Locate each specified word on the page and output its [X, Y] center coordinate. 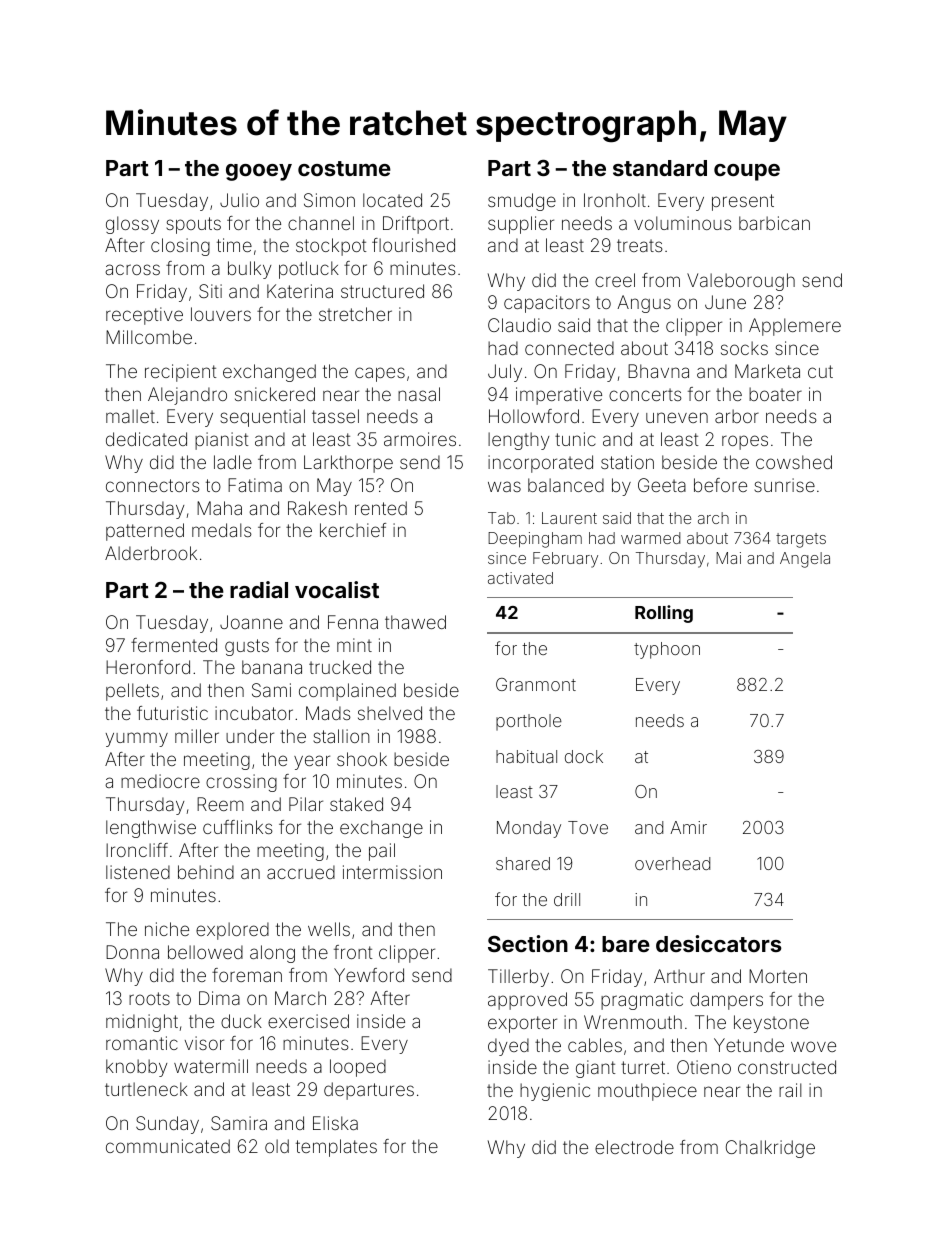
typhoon [667, 650]
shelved [390, 713]
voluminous [683, 223]
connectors [153, 485]
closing [180, 247]
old [277, 1146]
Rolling [664, 614]
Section [528, 943]
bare [626, 944]
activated [520, 578]
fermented [174, 645]
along [272, 954]
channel [321, 223]
